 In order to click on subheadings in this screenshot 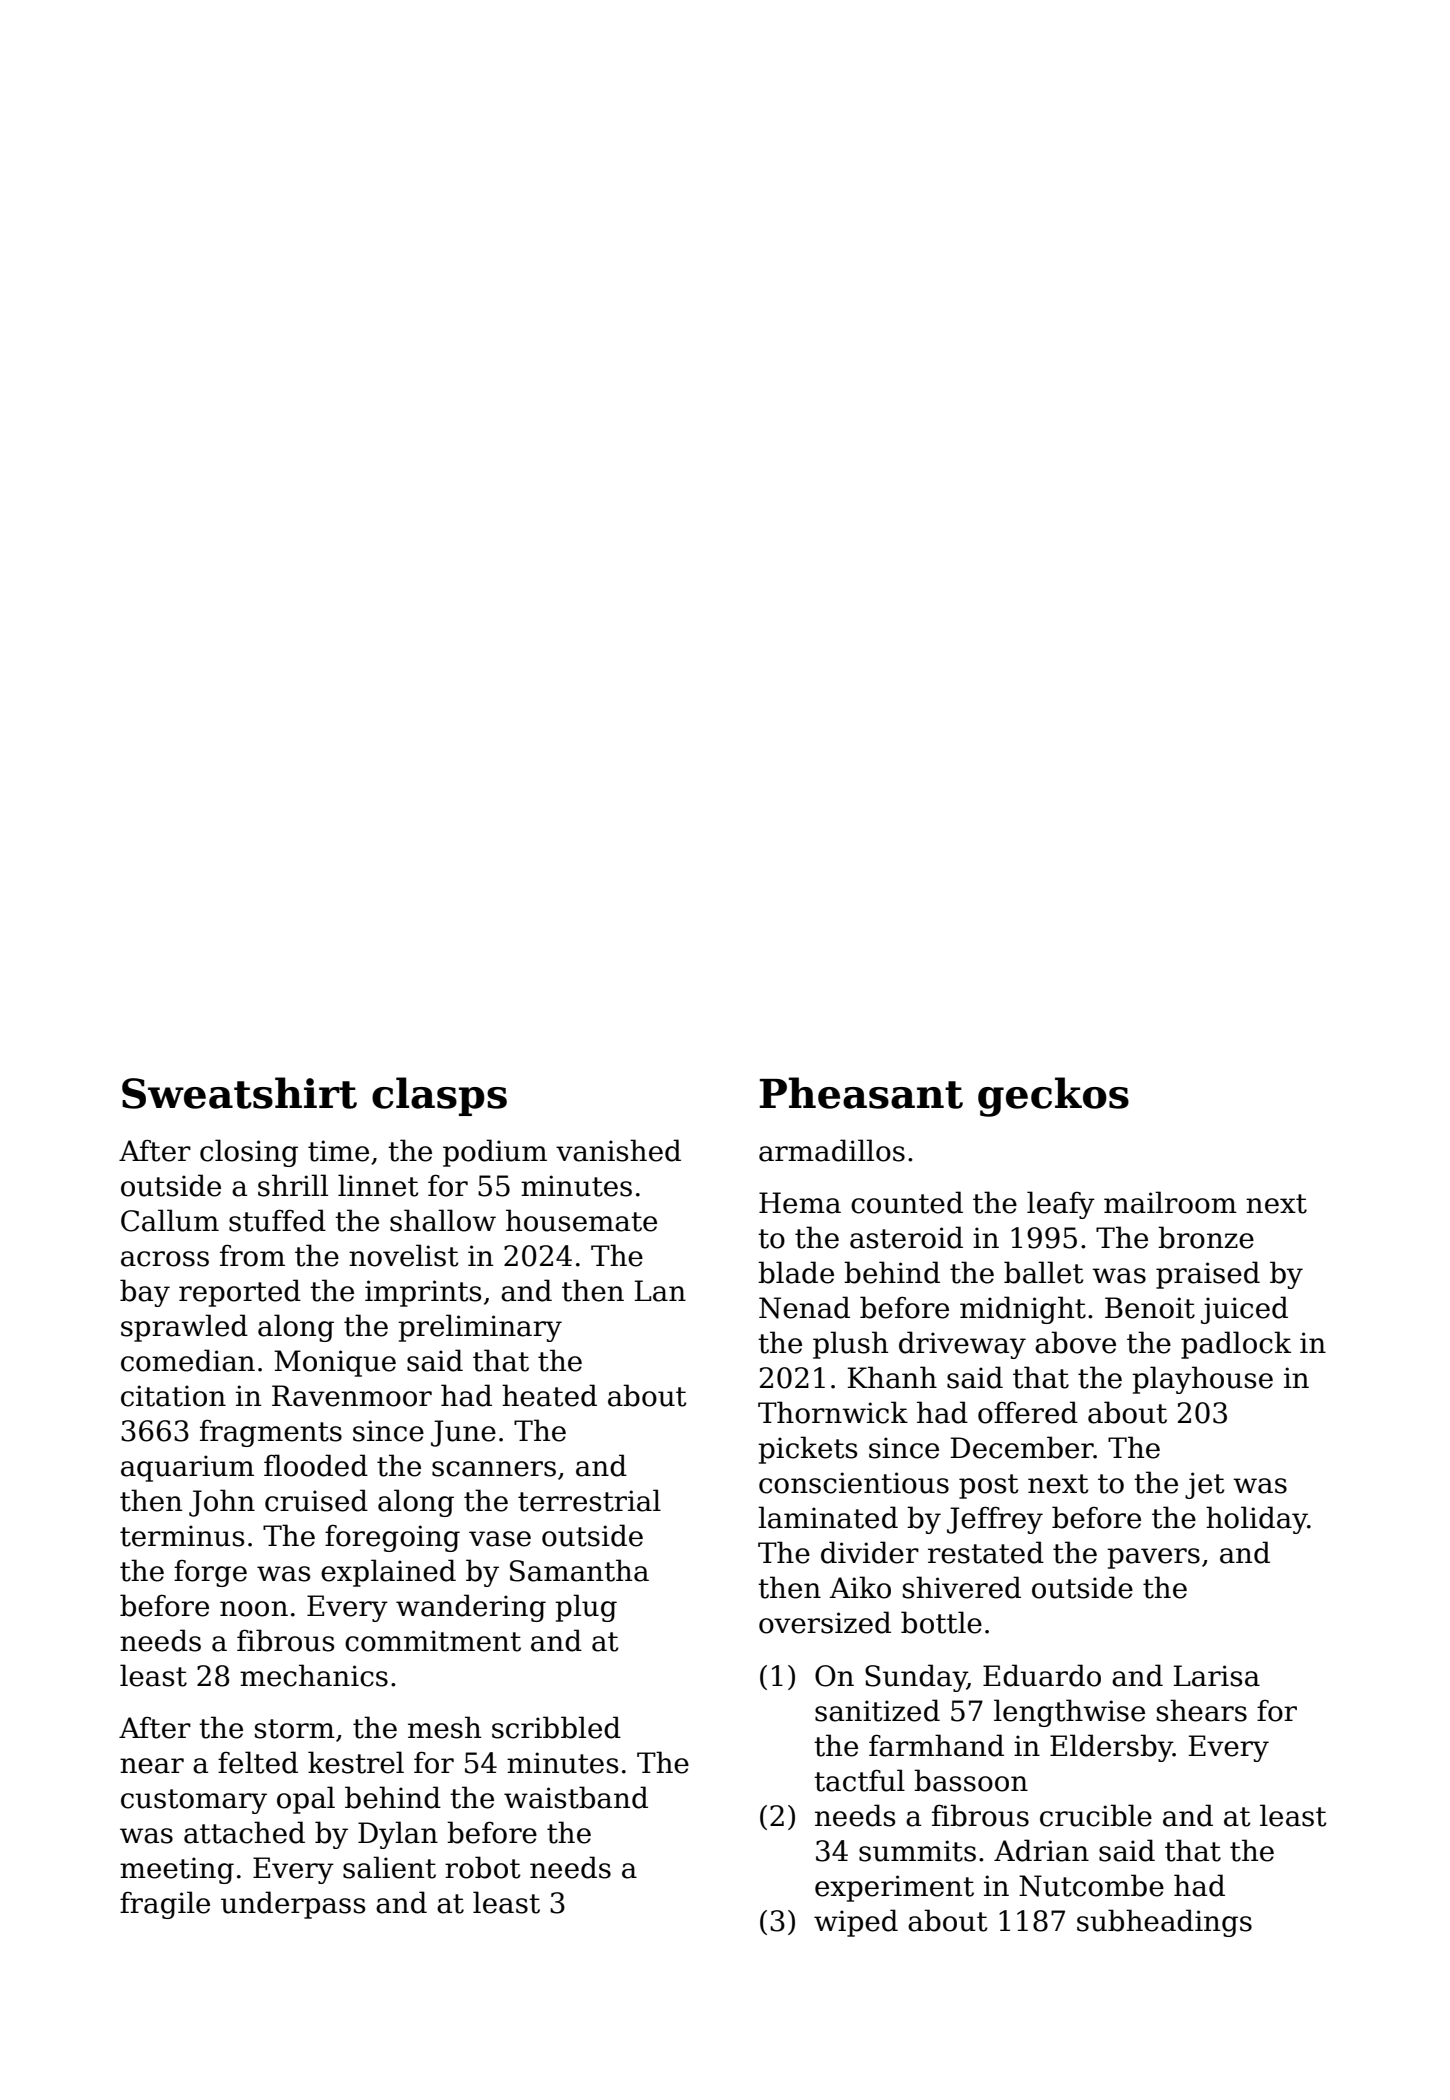, I will do `click(1164, 1923)`.
